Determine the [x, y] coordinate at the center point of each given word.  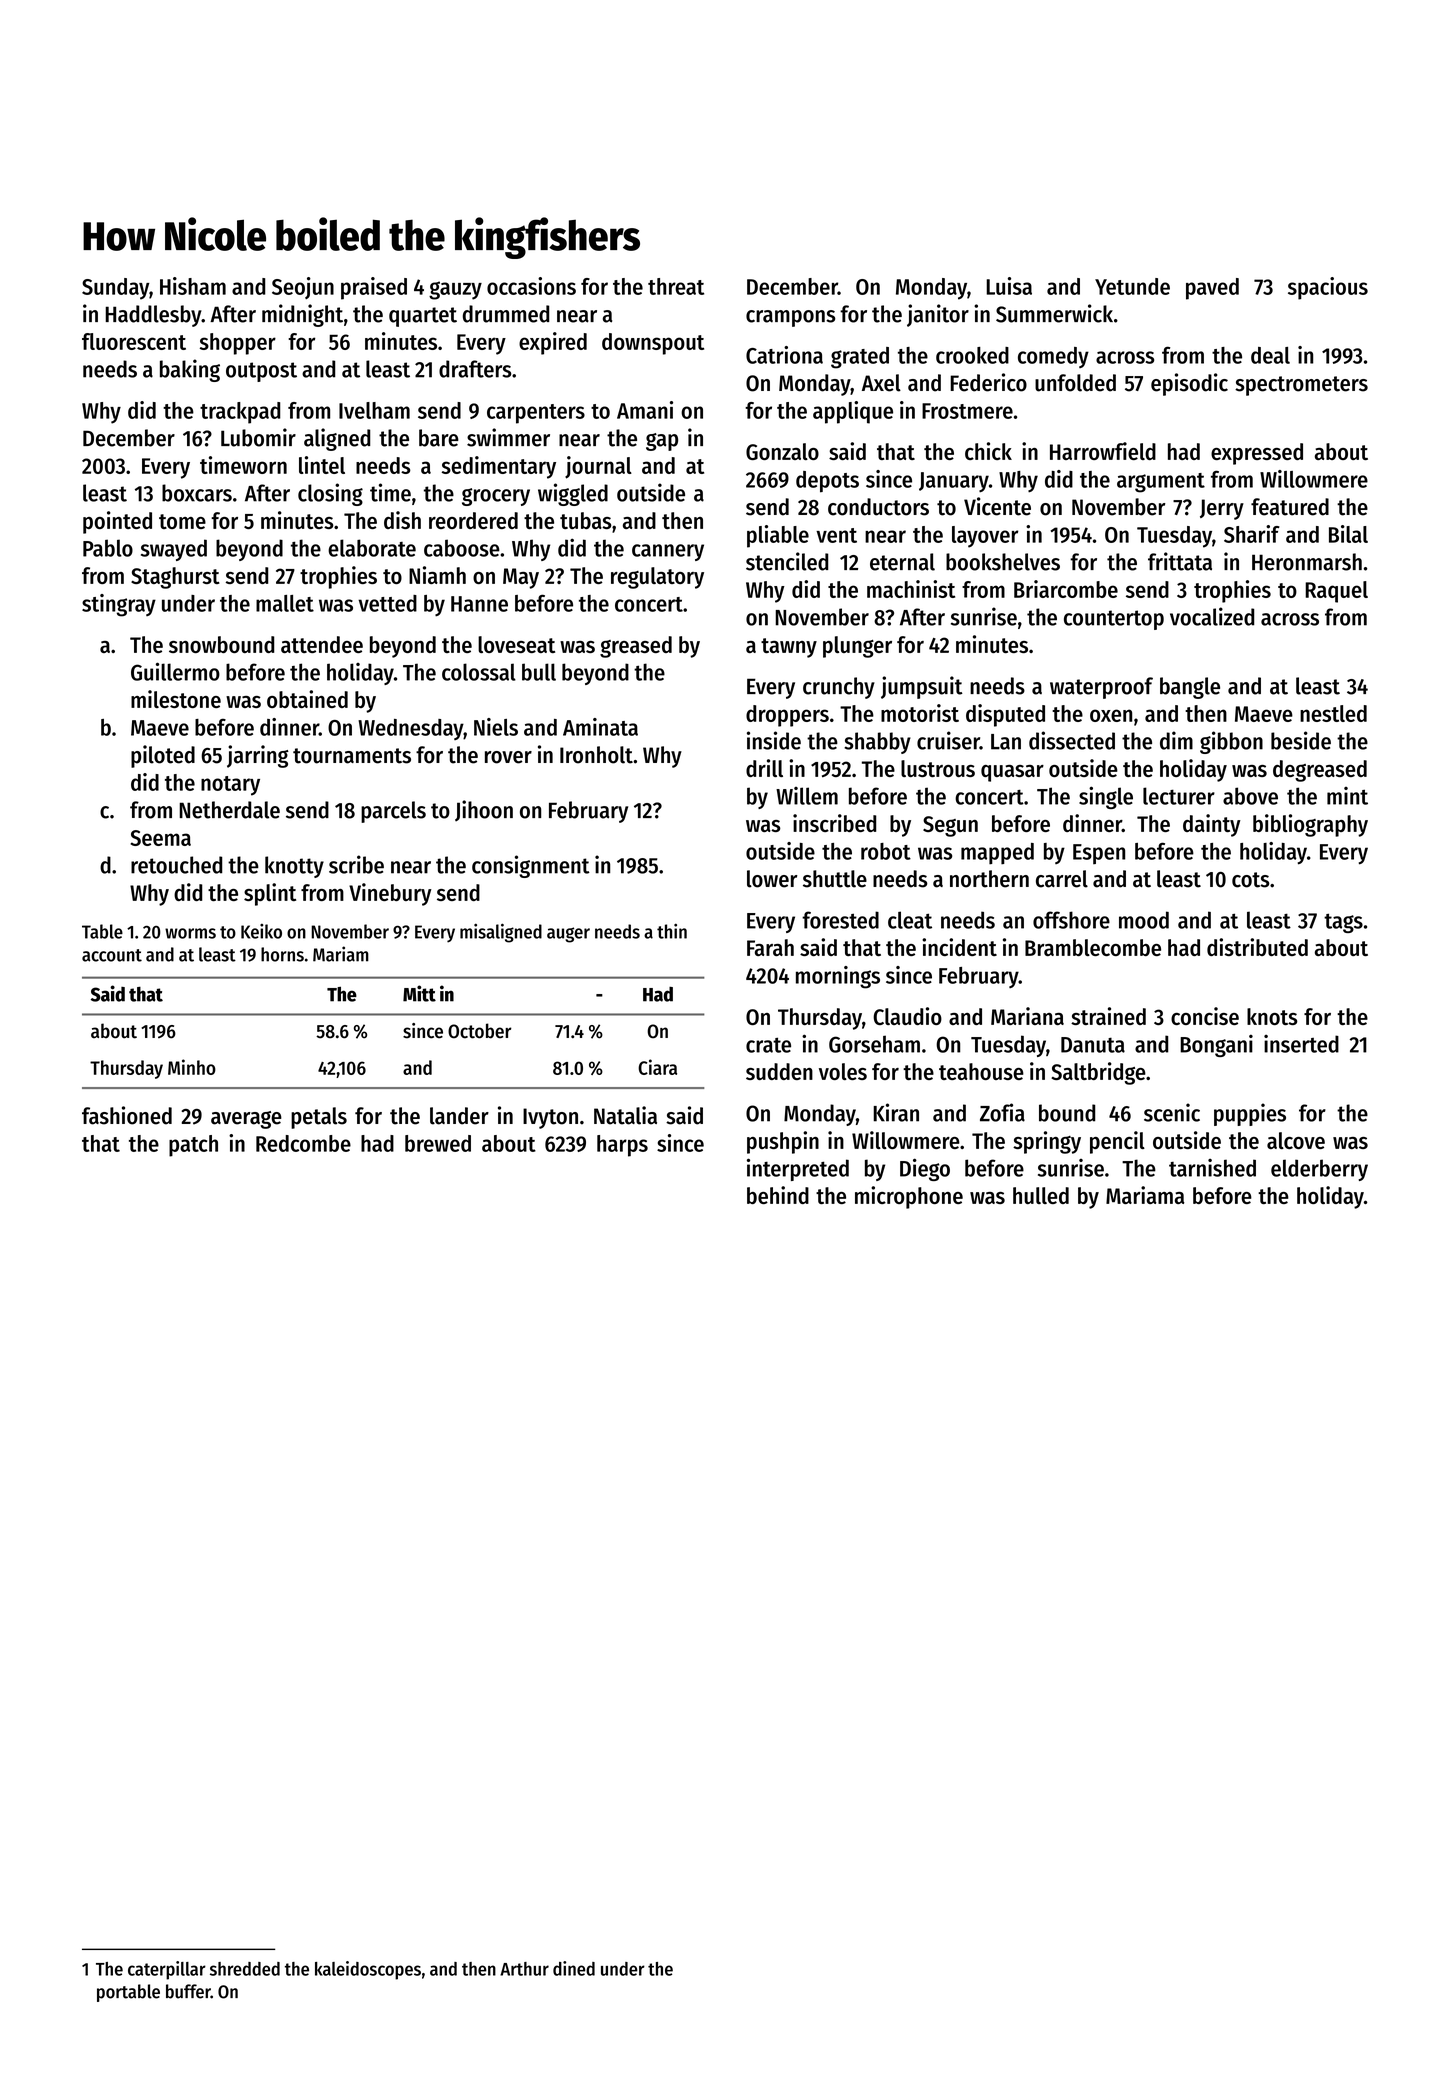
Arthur [524, 1969]
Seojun [303, 288]
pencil [1117, 1142]
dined [574, 1968]
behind [778, 1195]
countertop [1114, 620]
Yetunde [1132, 286]
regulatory [657, 578]
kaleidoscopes [368, 1970]
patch [193, 1146]
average [246, 1120]
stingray [119, 605]
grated [860, 358]
